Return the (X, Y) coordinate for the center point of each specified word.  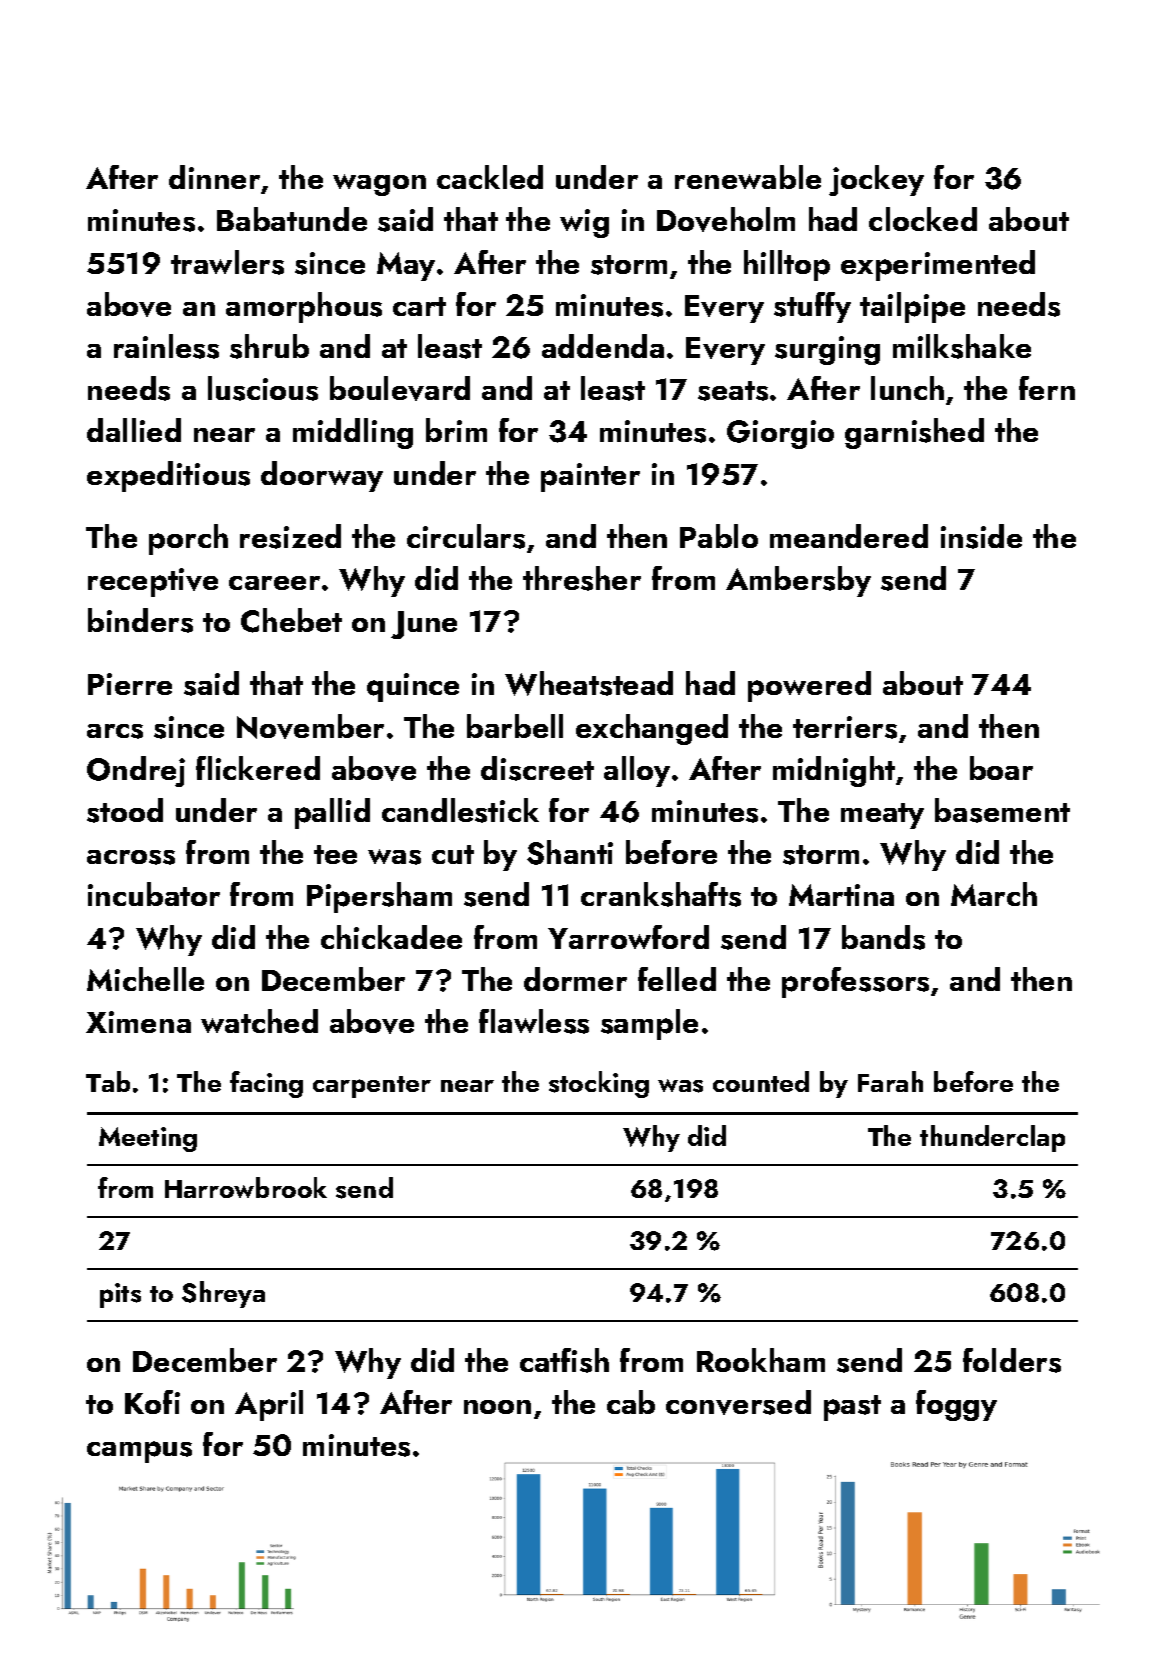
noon (497, 1407)
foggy (956, 1405)
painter (590, 477)
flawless (534, 1021)
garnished (914, 433)
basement (1002, 810)
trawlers (227, 262)
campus (139, 1452)
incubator (154, 894)
